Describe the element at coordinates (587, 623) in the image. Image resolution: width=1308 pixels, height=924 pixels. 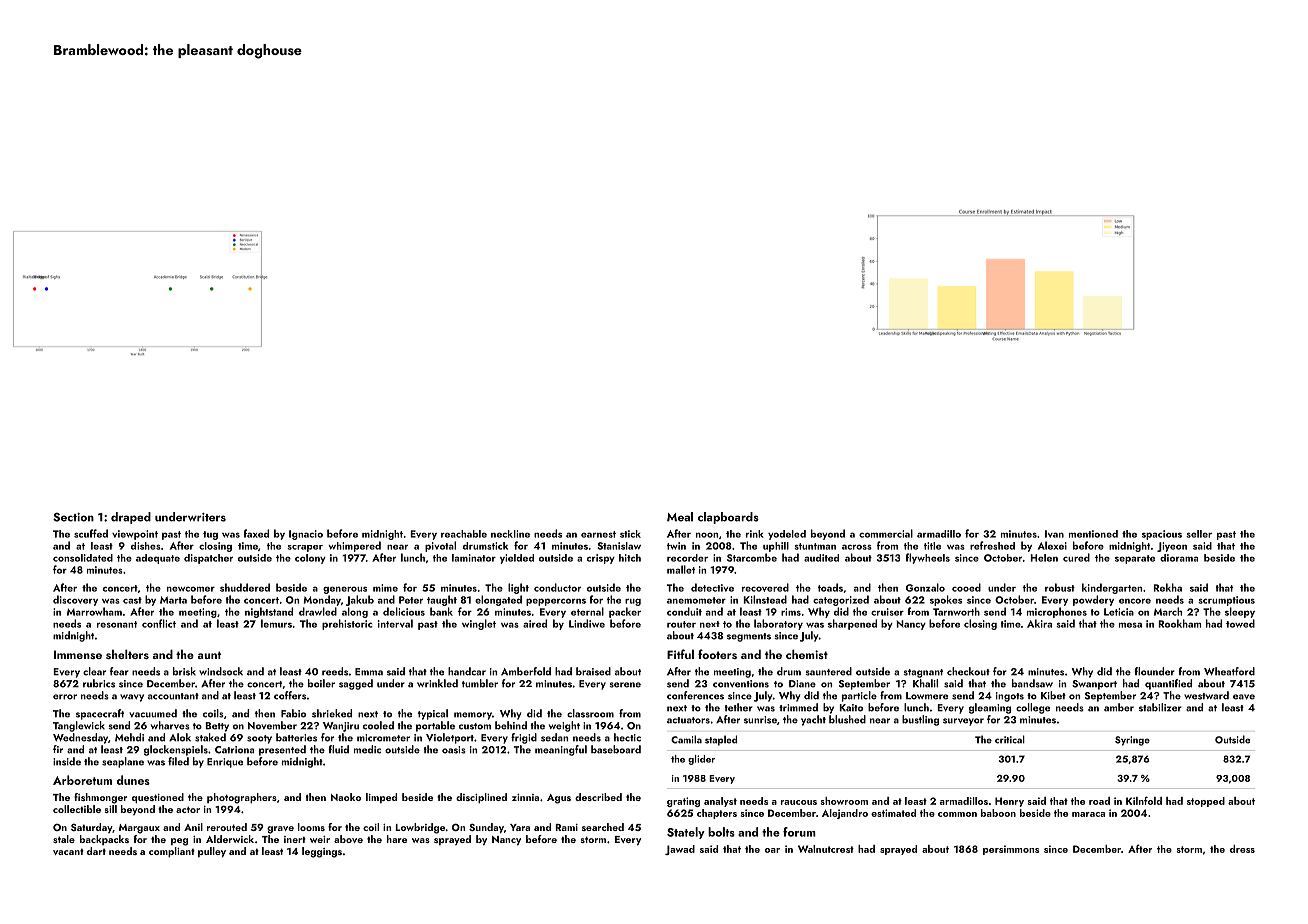
I see `Lindiwe` at that location.
